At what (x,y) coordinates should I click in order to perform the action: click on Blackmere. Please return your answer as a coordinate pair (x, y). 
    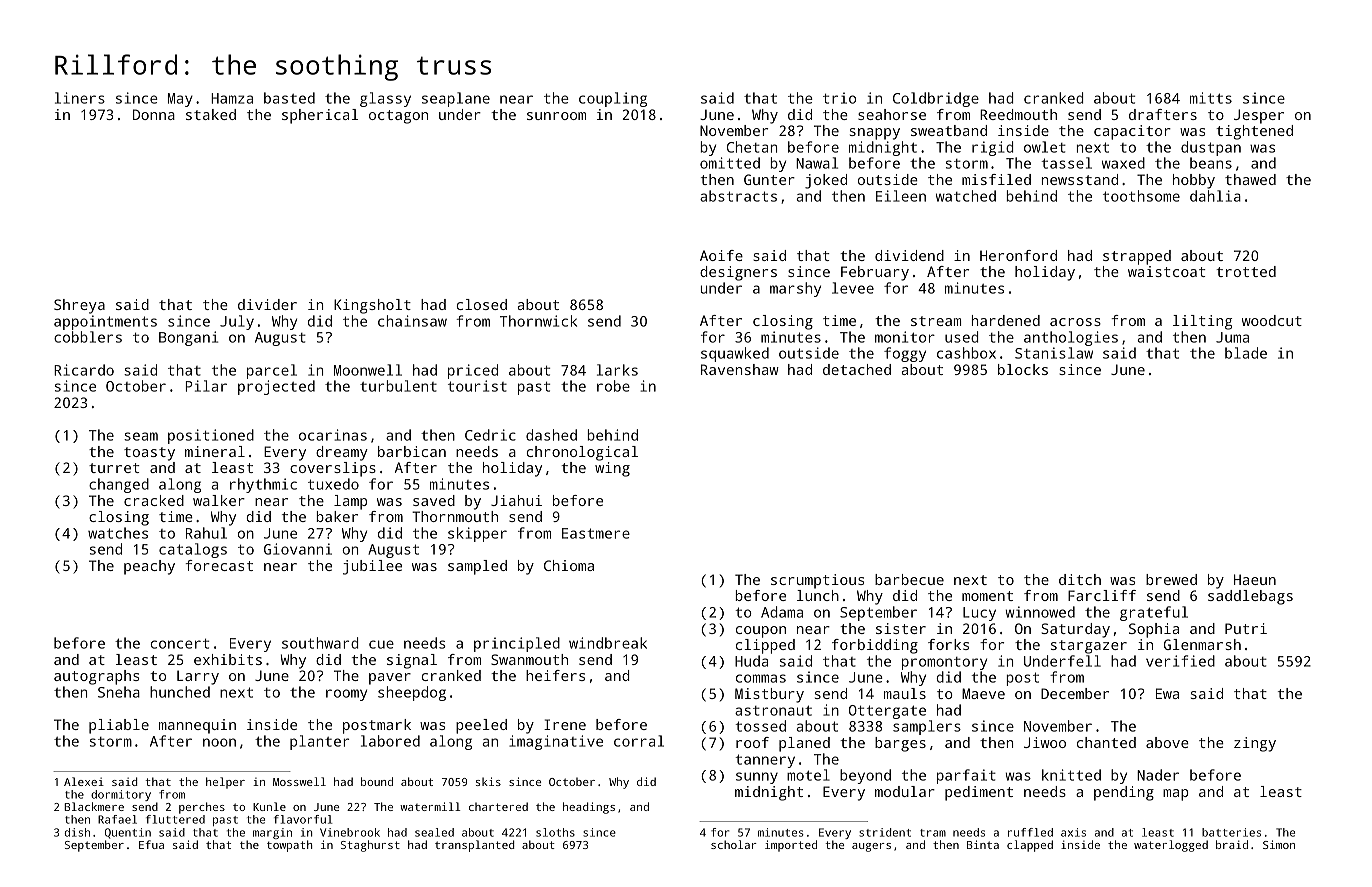
    Looking at the image, I should click on (94, 806).
